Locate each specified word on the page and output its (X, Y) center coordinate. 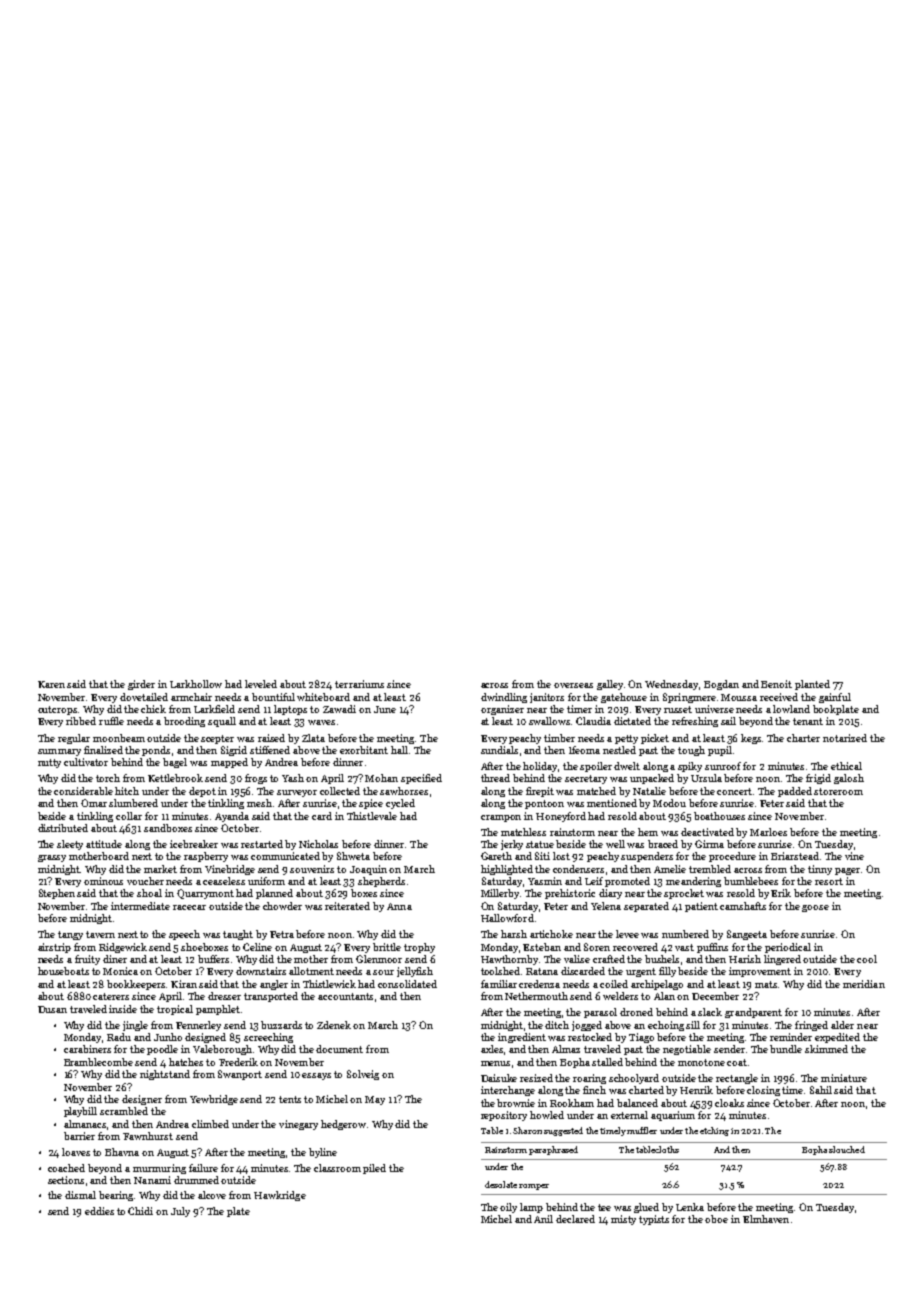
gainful (835, 698)
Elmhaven (766, 1219)
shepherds (381, 882)
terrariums (359, 684)
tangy (70, 935)
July (180, 1212)
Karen (51, 684)
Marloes (768, 832)
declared (575, 1219)
